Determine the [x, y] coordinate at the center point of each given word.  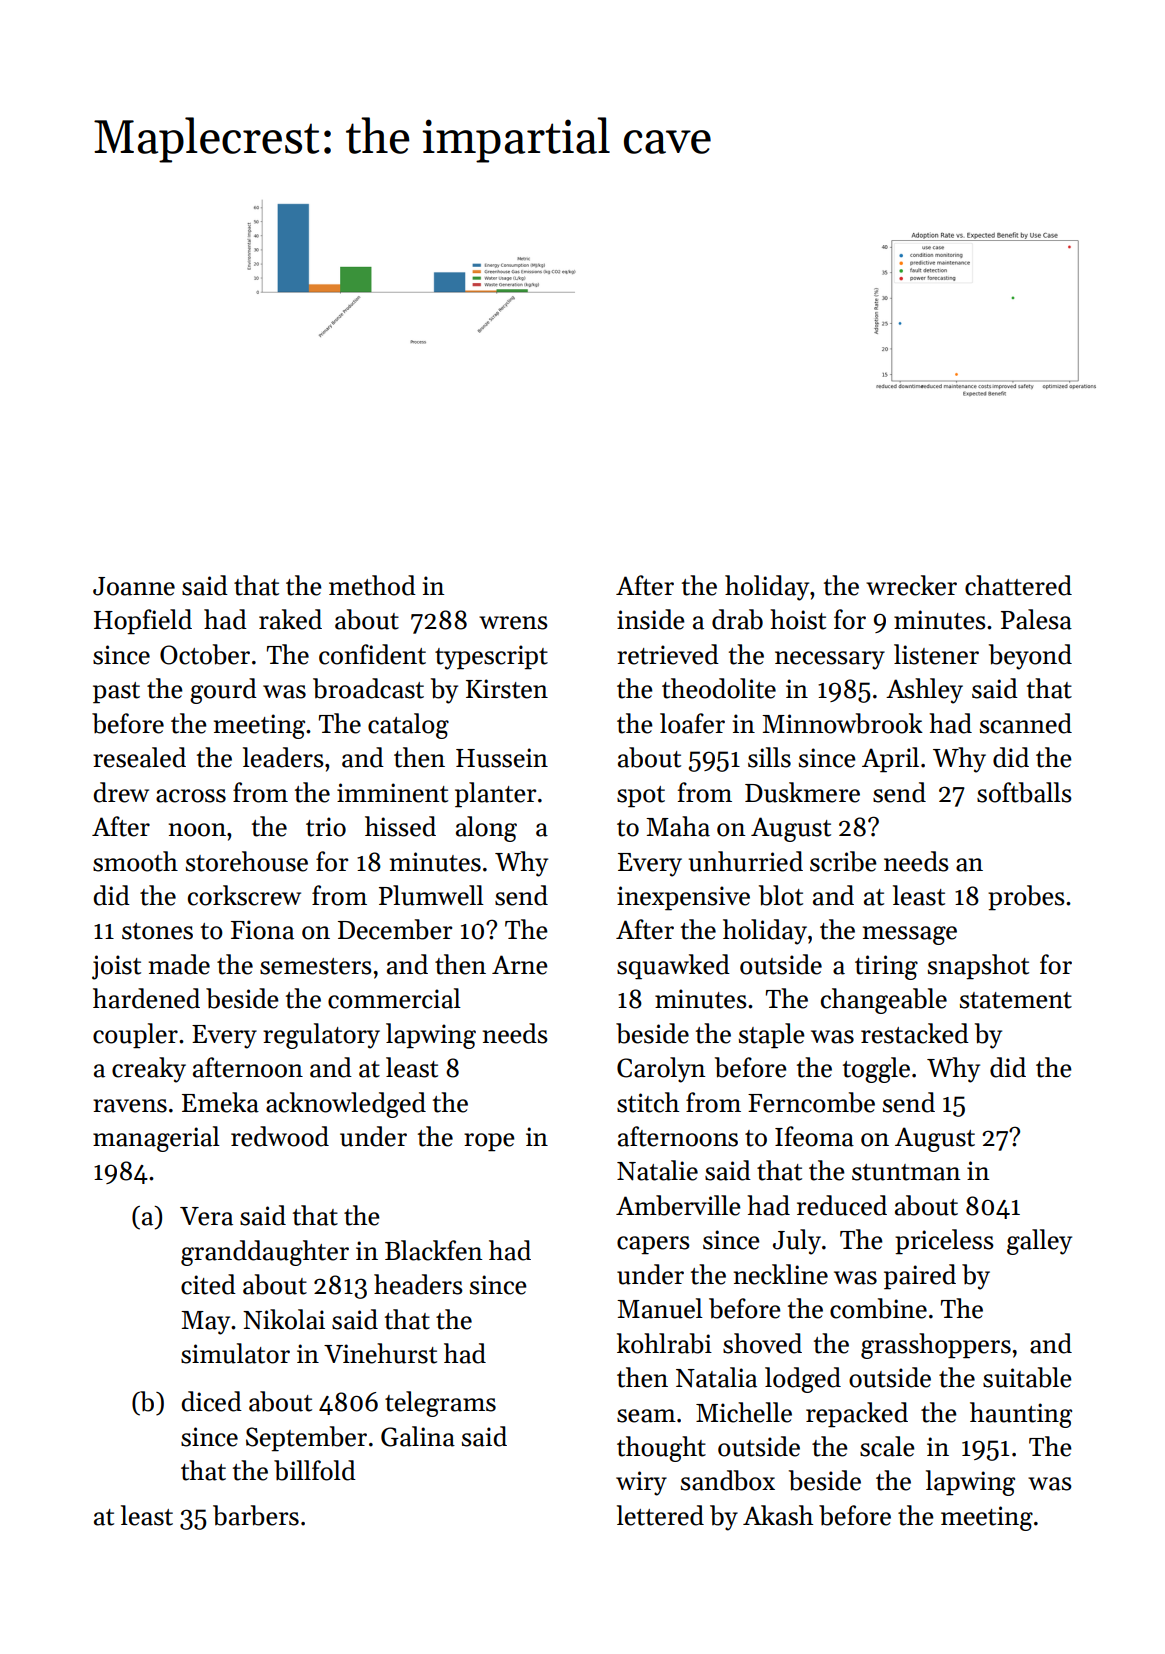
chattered [1018, 585]
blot [781, 895]
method [372, 585]
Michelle [744, 1412]
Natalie [657, 1170]
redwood [280, 1136]
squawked [673, 967]
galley [1039, 1242]
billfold [315, 1470]
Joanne [134, 586]
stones [157, 931]
